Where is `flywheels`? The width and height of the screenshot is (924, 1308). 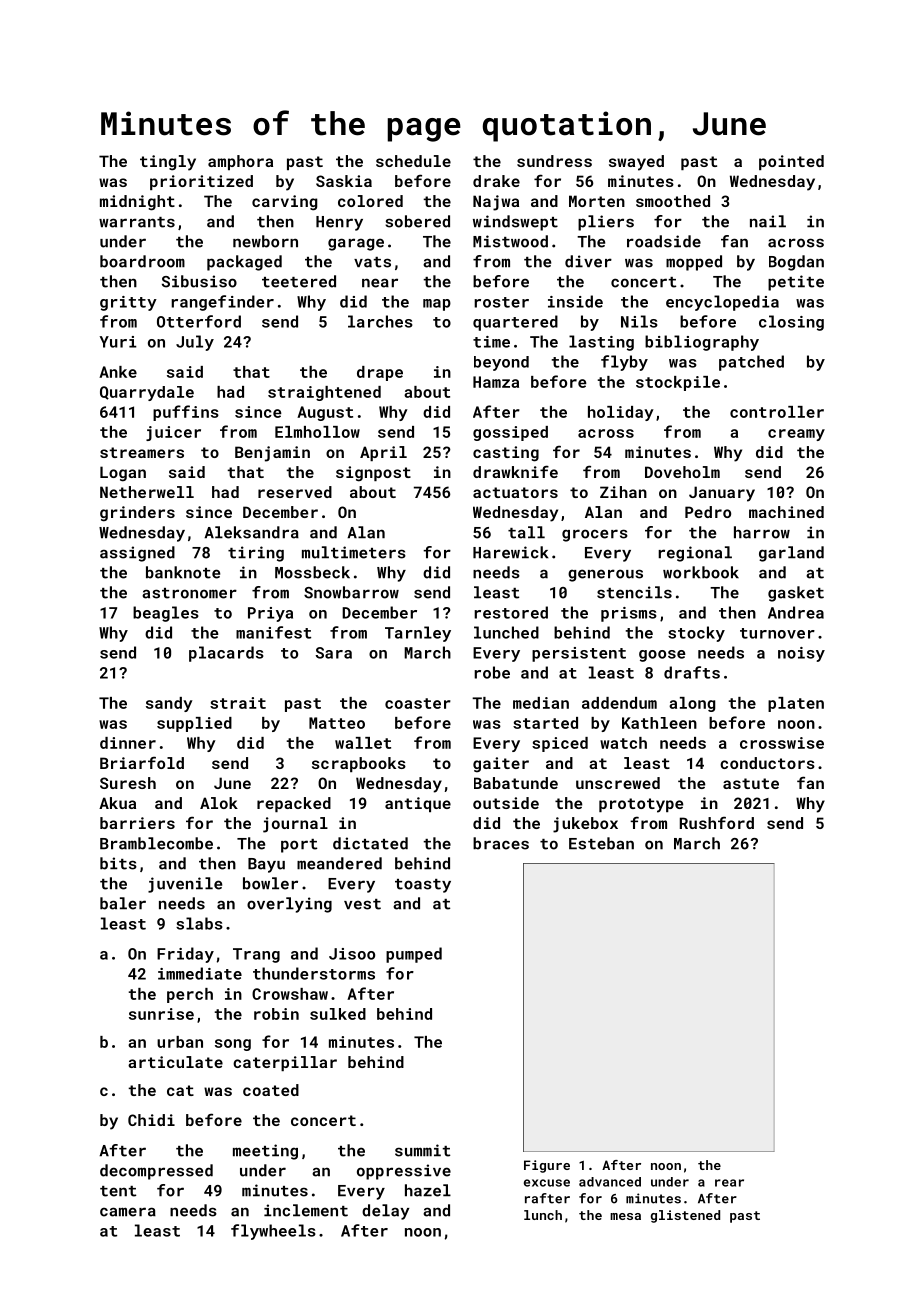
flywheels is located at coordinates (273, 1232).
